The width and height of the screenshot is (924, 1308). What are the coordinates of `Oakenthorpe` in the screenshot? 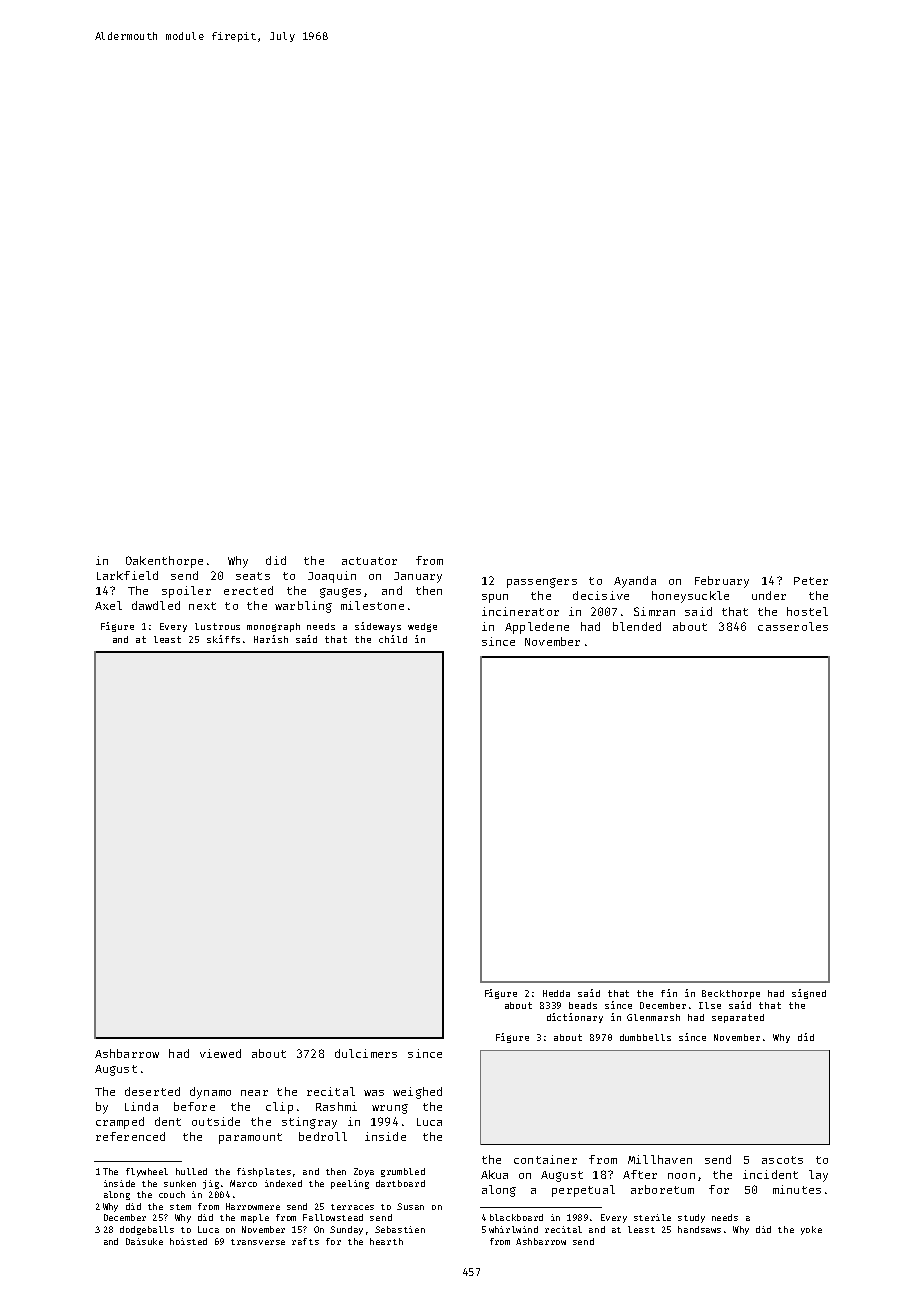 It's located at (164, 562).
